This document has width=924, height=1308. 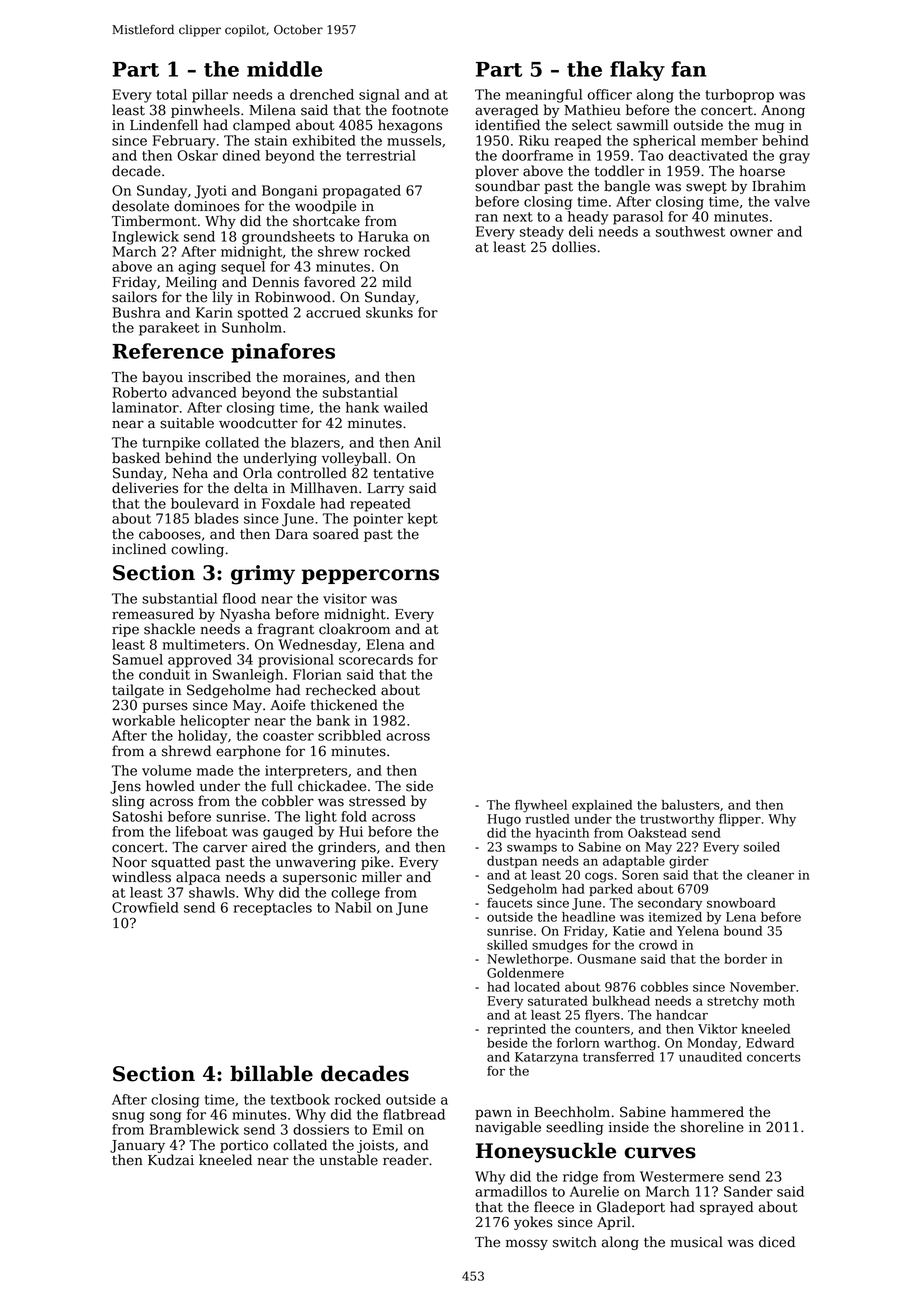 I want to click on scribbled, so click(x=349, y=735).
